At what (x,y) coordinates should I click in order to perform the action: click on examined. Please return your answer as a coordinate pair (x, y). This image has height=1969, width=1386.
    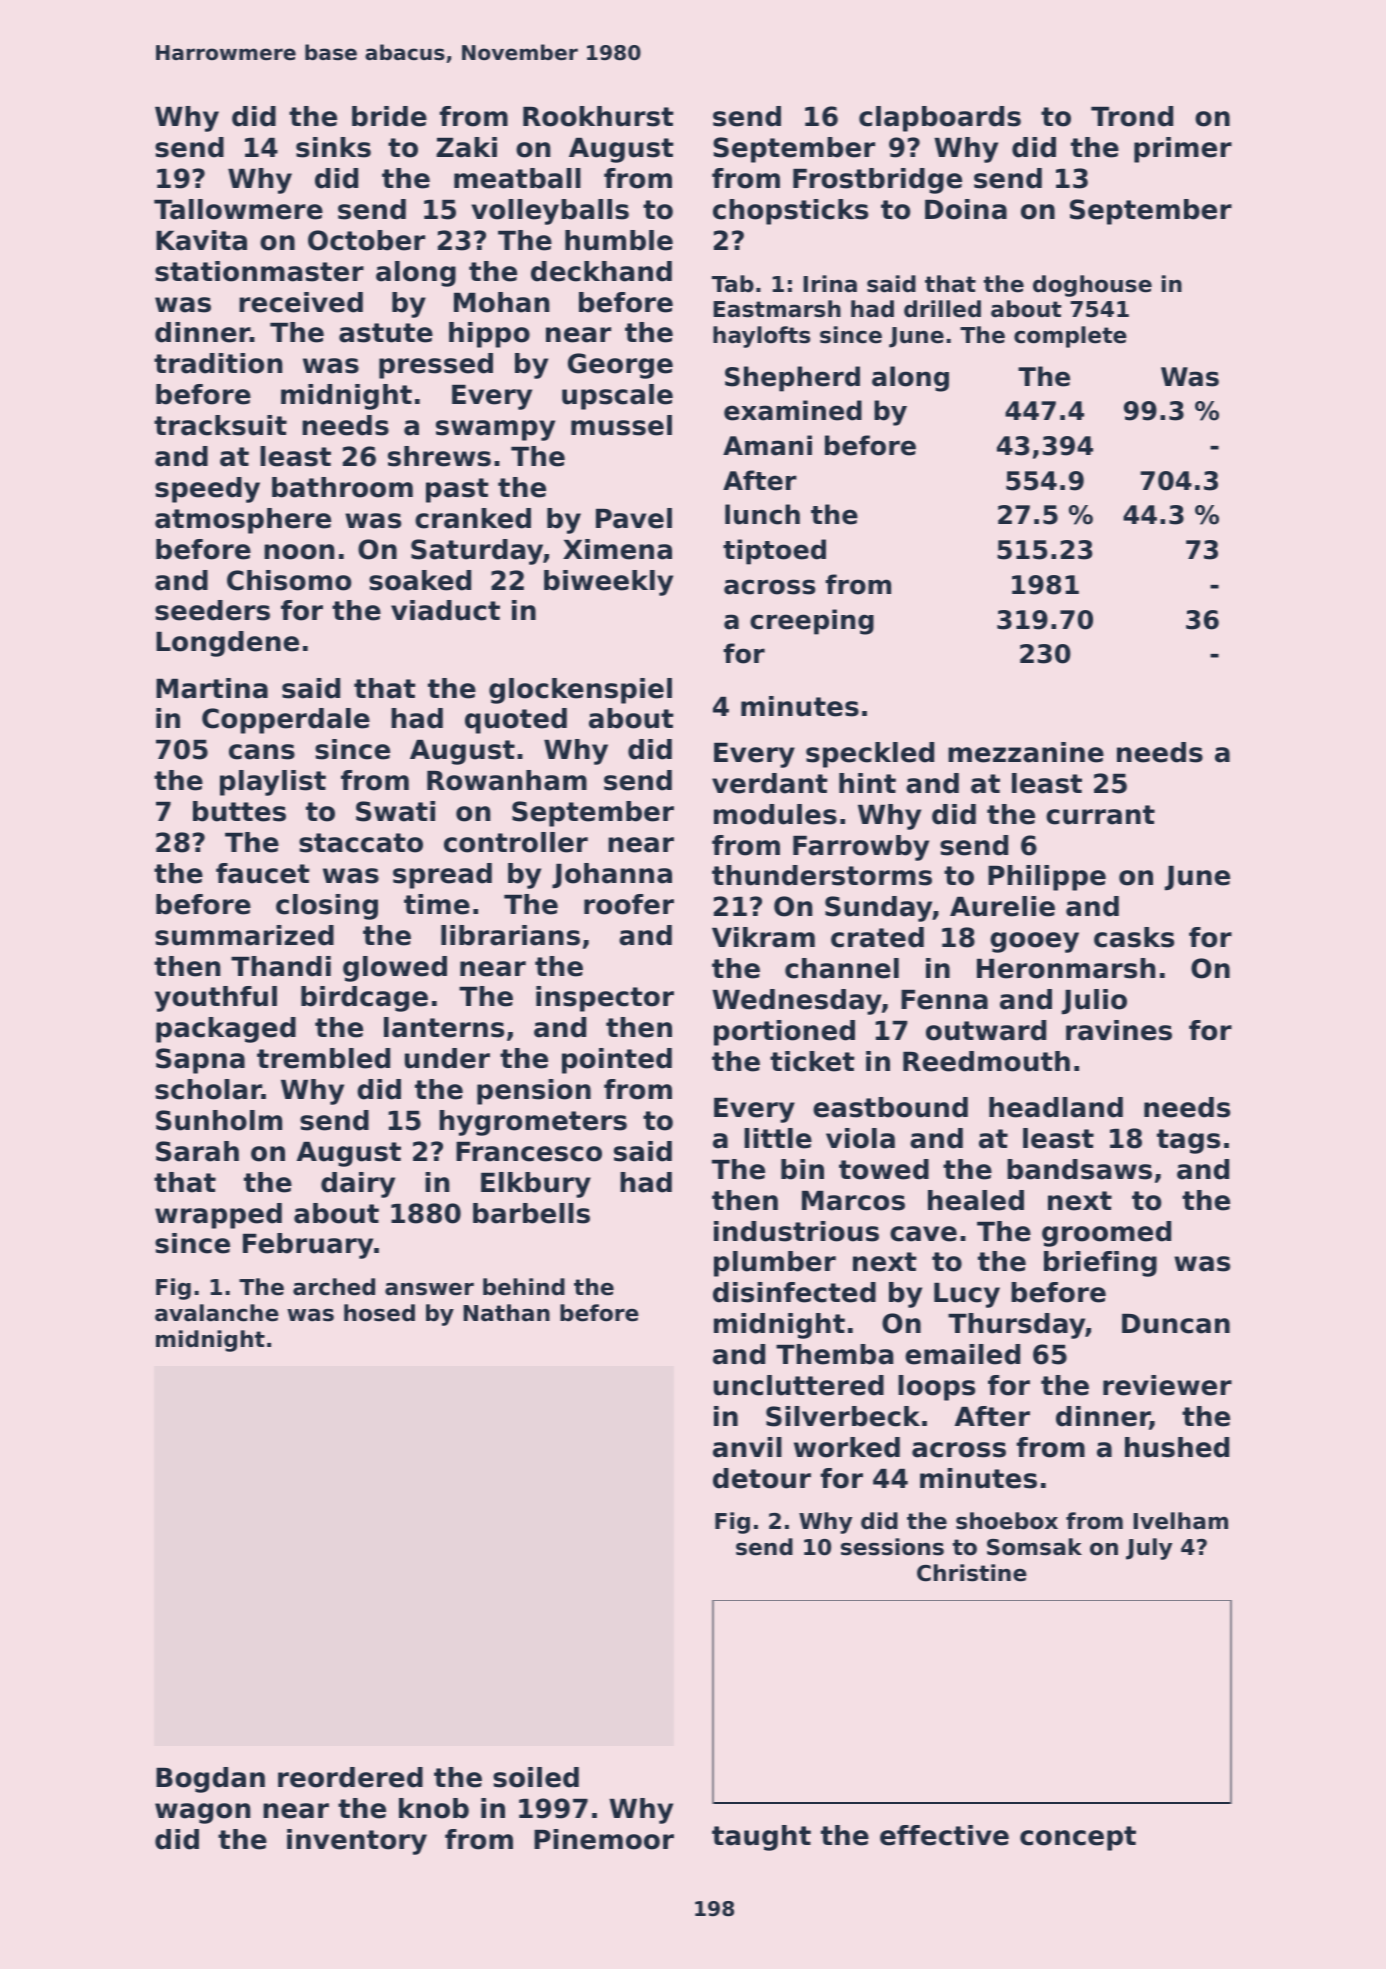
    Looking at the image, I should click on (793, 410).
